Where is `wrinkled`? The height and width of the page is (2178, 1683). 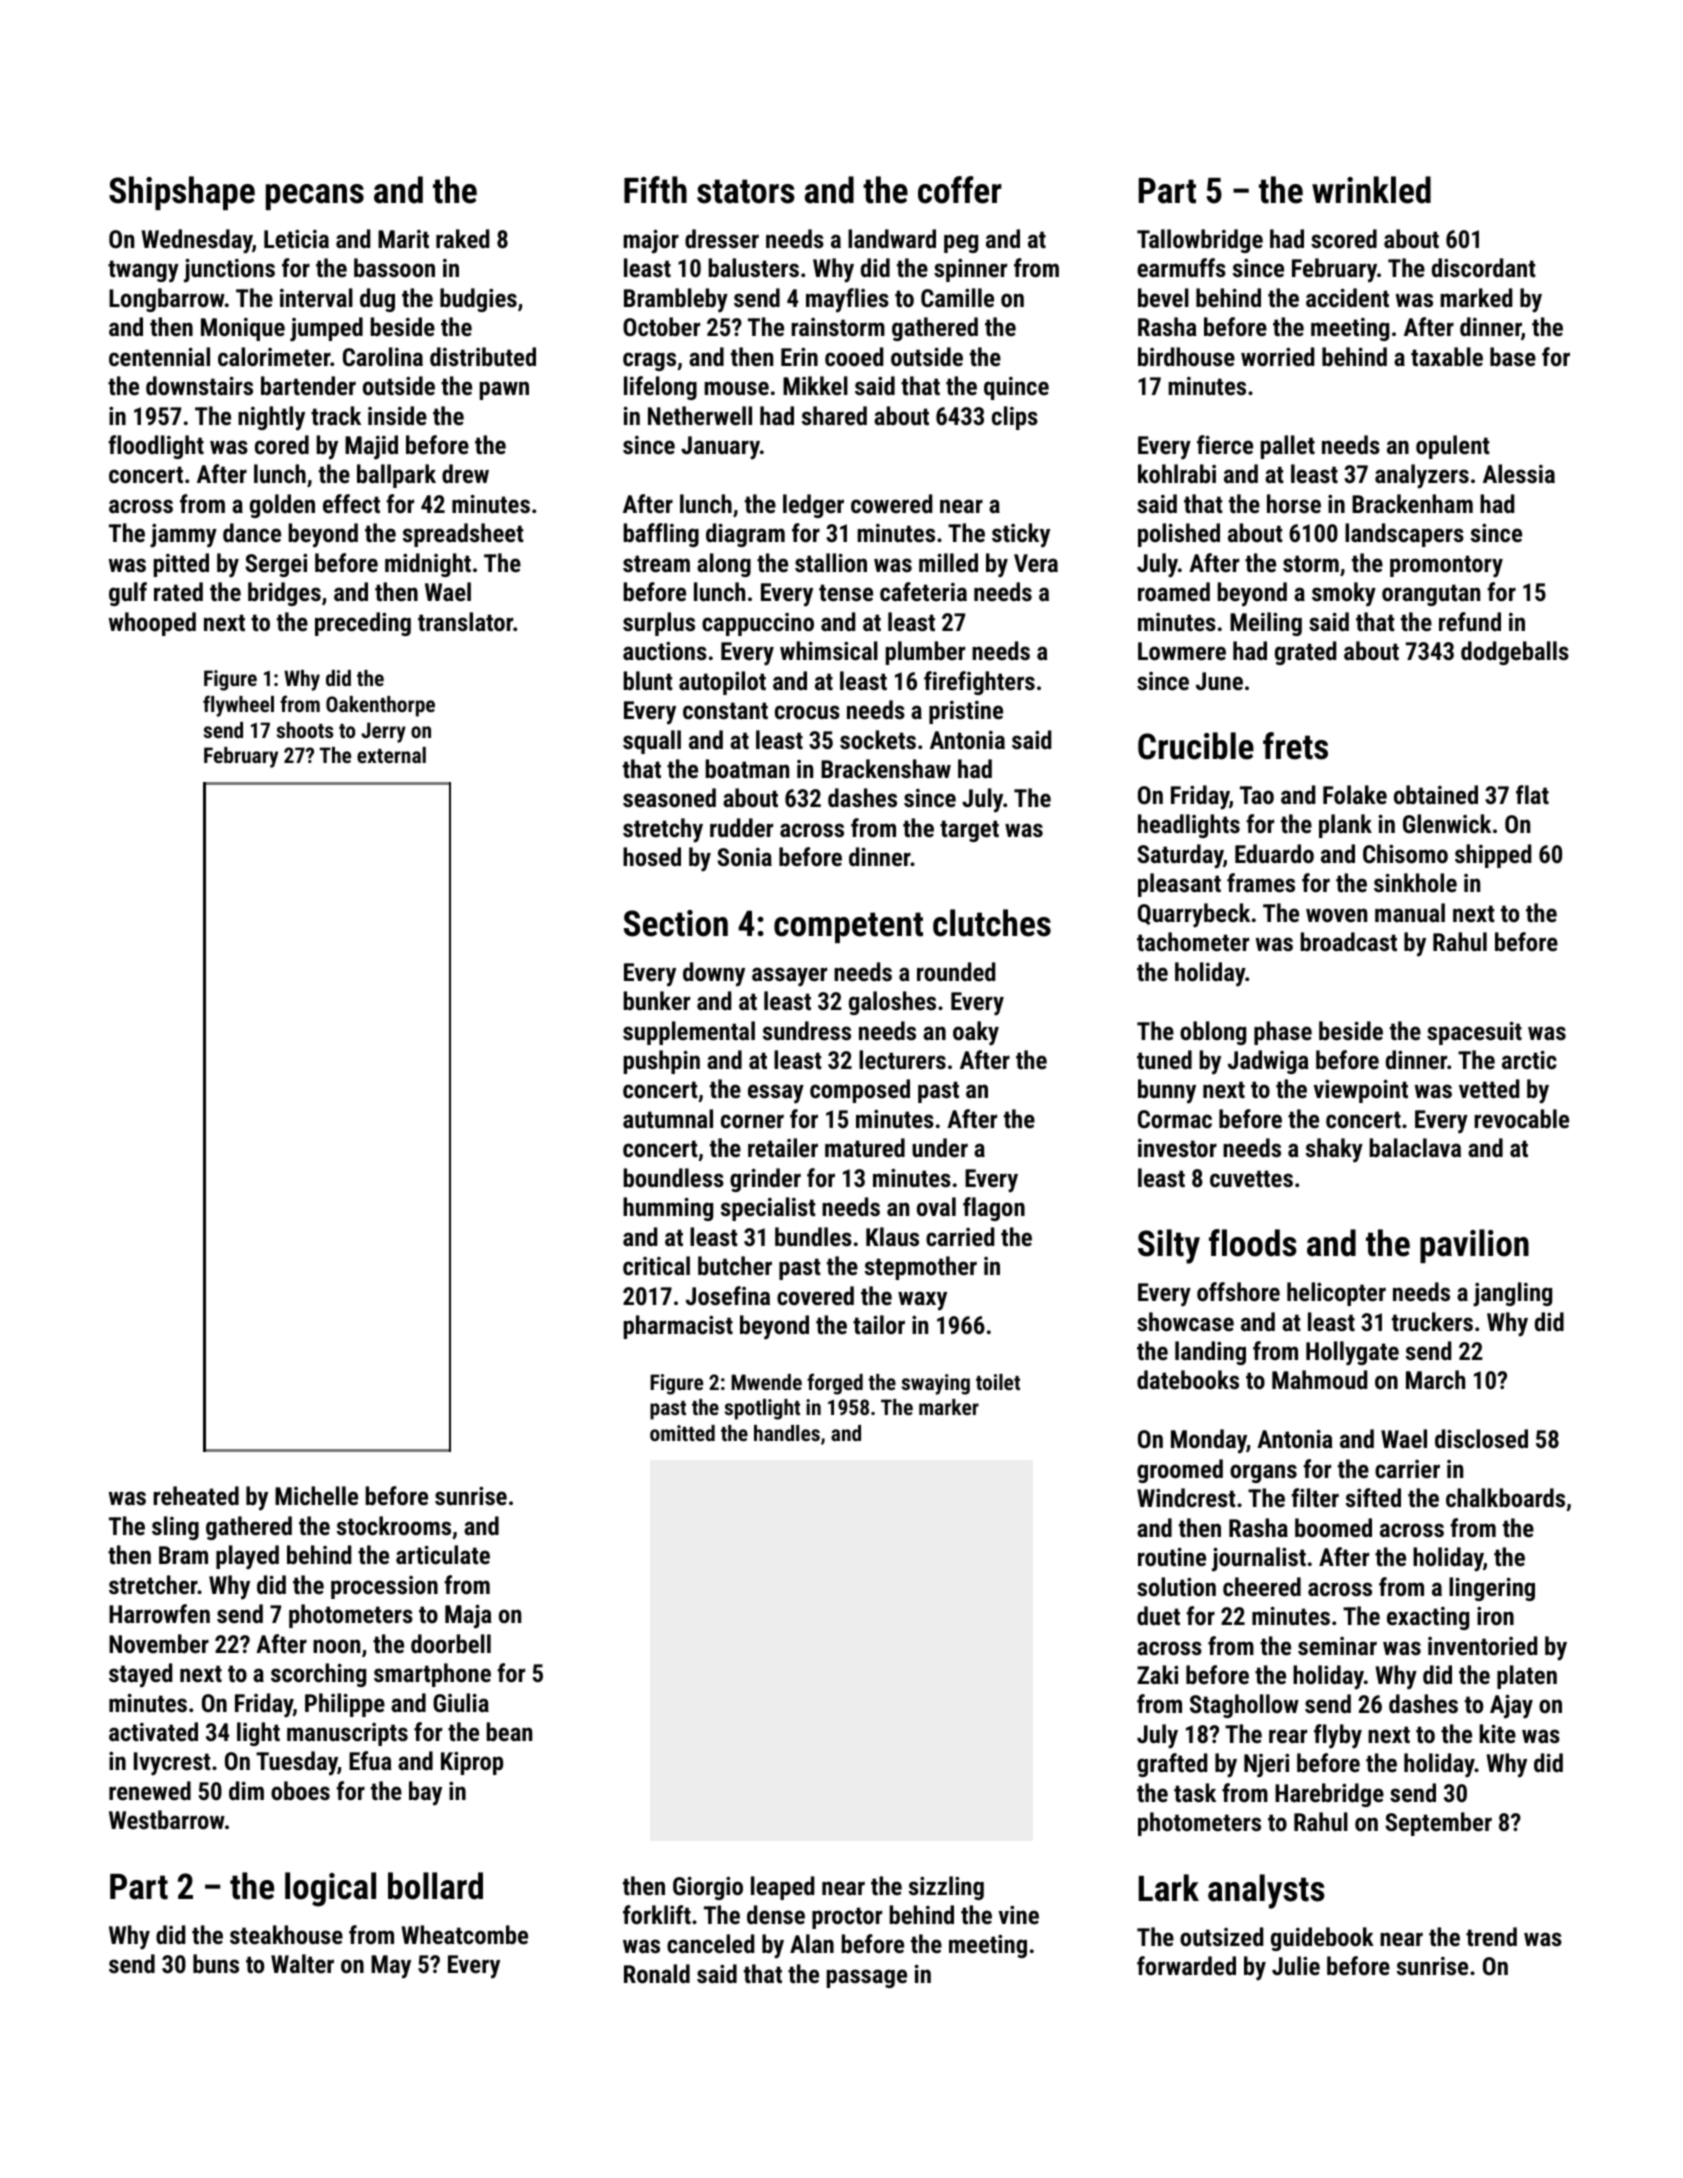
wrinkled is located at coordinates (1371, 190).
